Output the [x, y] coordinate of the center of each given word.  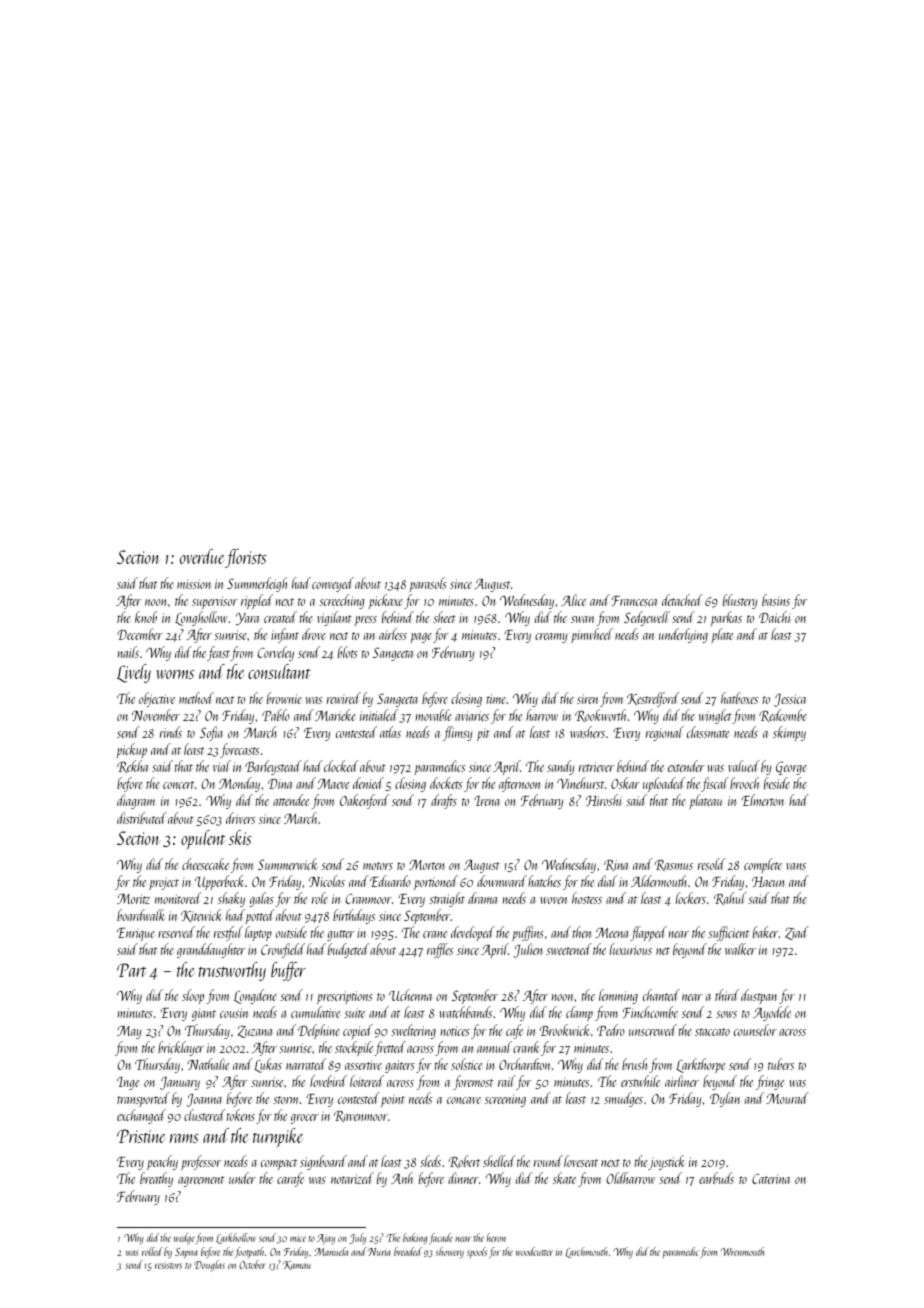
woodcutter [534, 1251]
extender [686, 766]
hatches [544, 881]
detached [682, 600]
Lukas [268, 1065]
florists [246, 558]
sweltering [413, 1031]
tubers [781, 1064]
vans [796, 866]
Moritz [133, 898]
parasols [428, 584]
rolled [152, 1251]
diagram [136, 801]
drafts [444, 801]
